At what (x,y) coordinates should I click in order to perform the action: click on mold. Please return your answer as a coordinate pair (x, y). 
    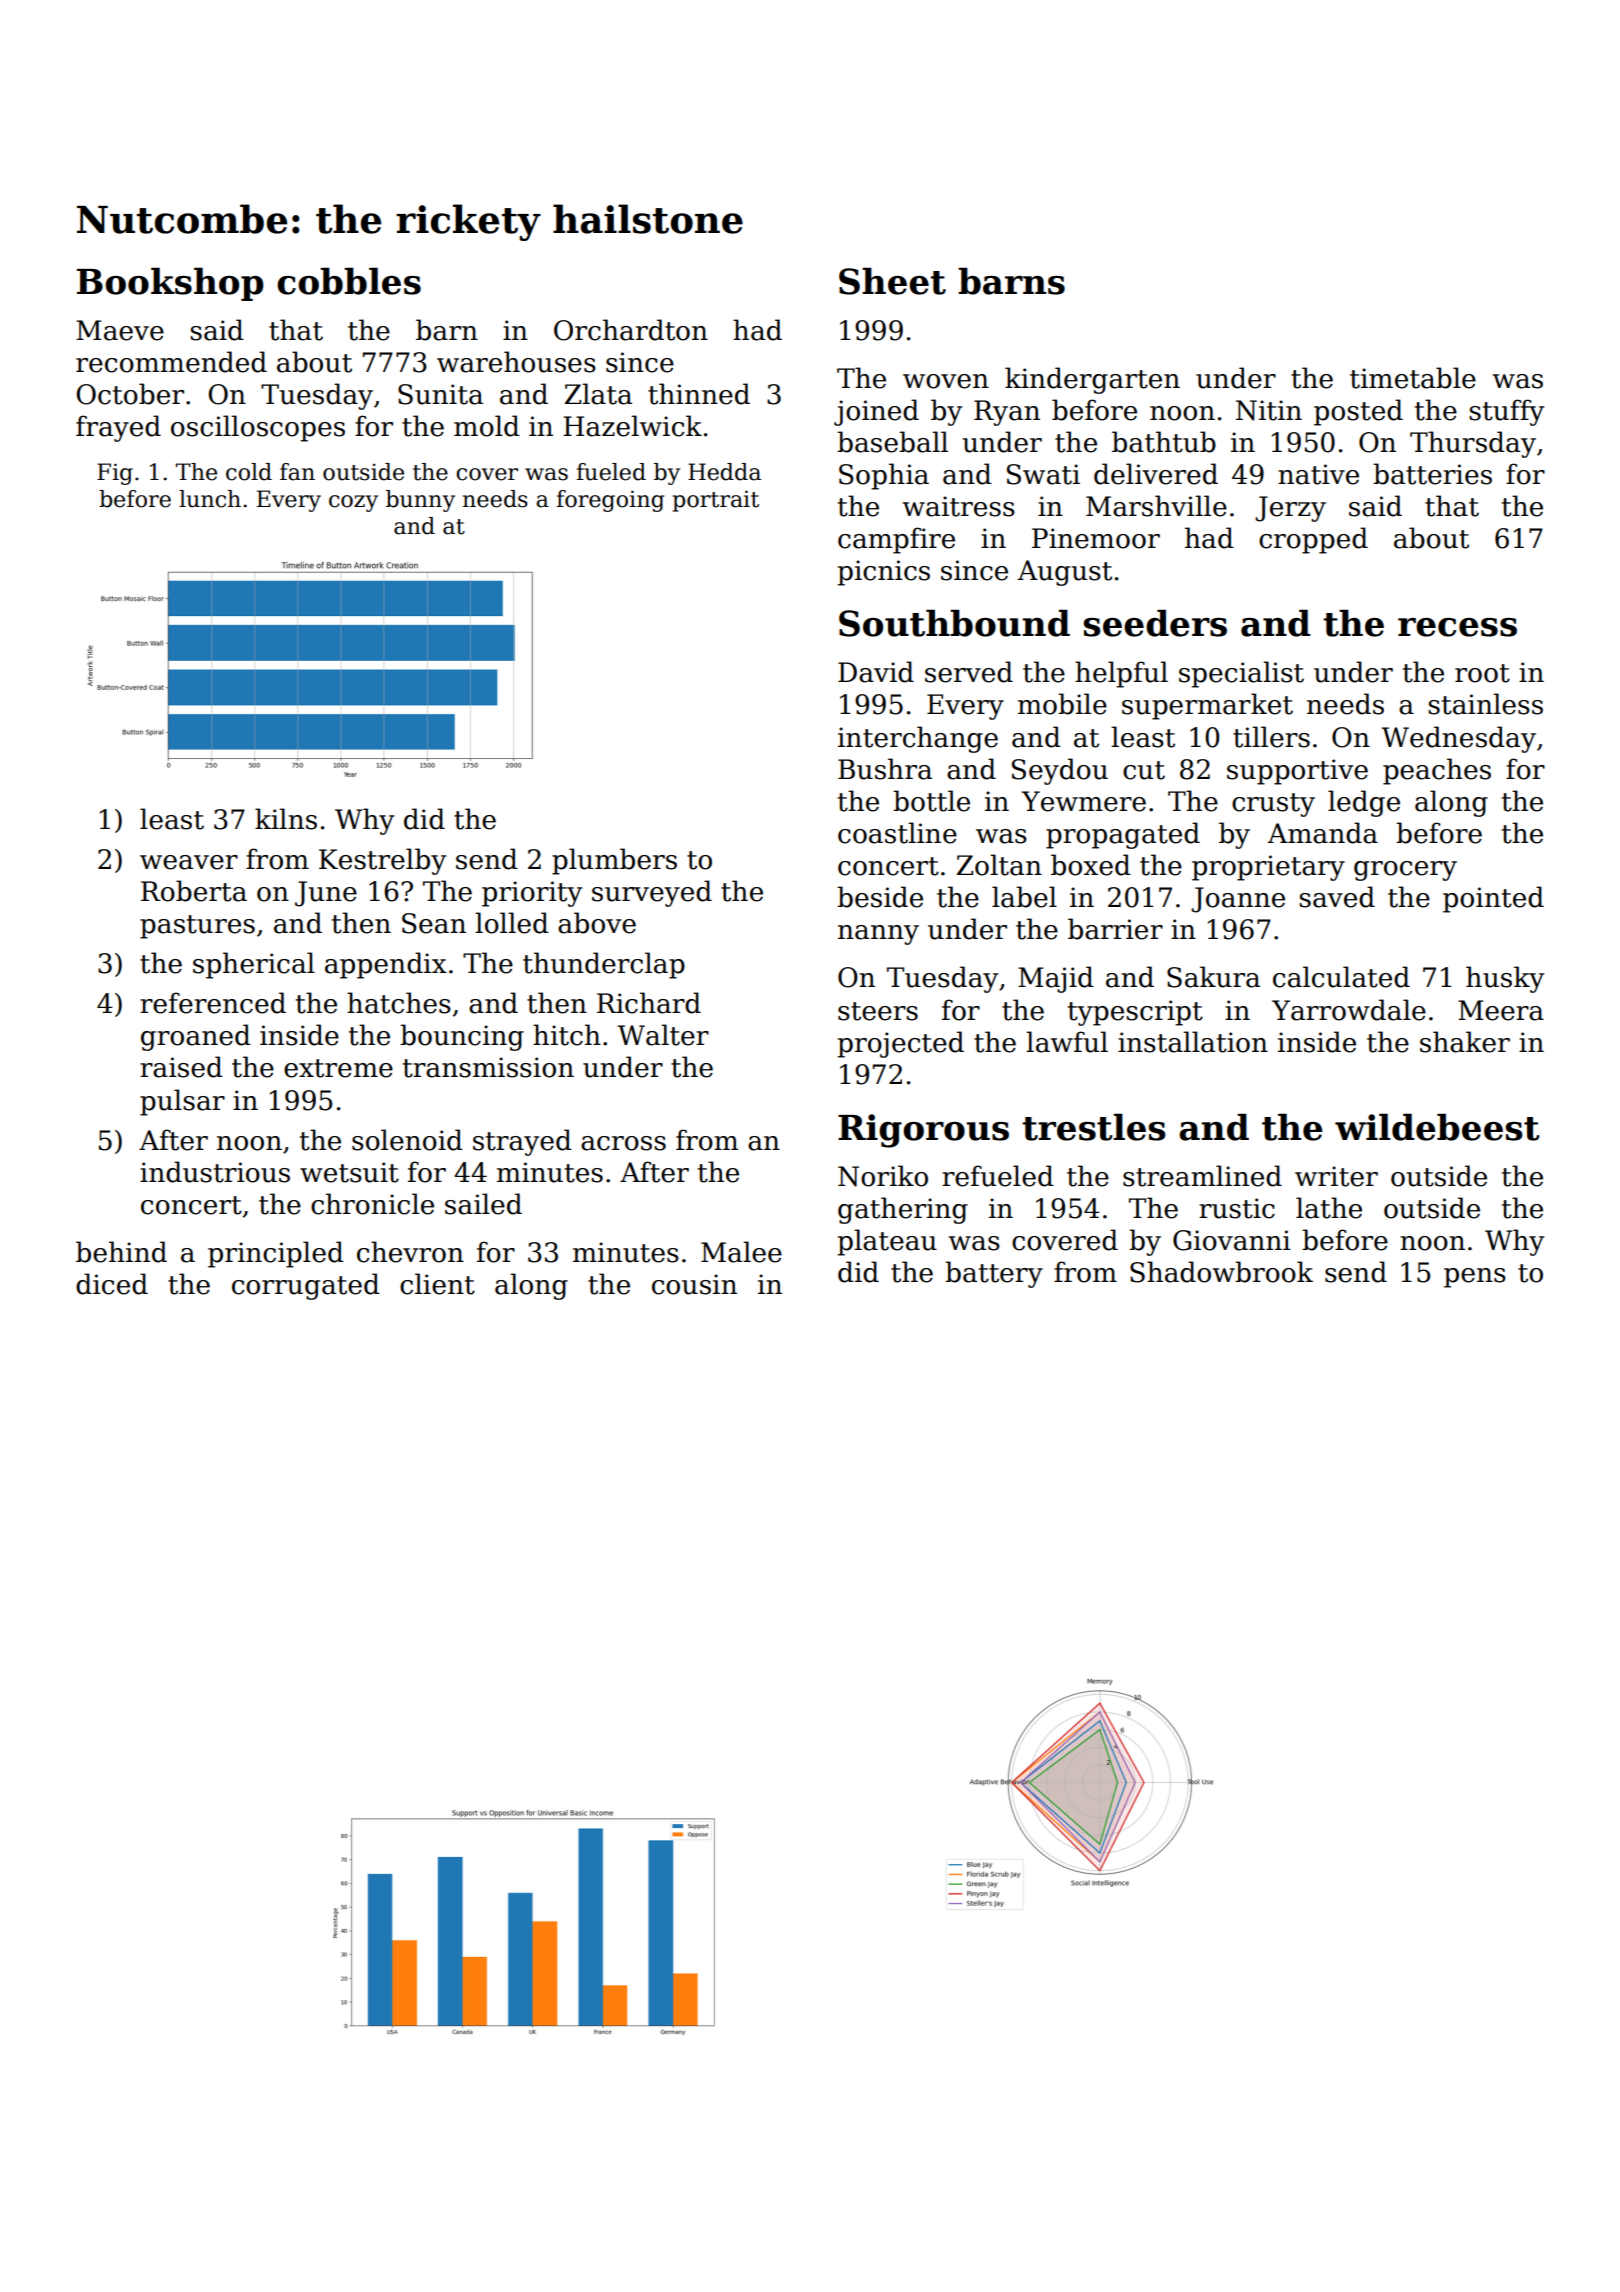
    Looking at the image, I should click on (487, 426).
